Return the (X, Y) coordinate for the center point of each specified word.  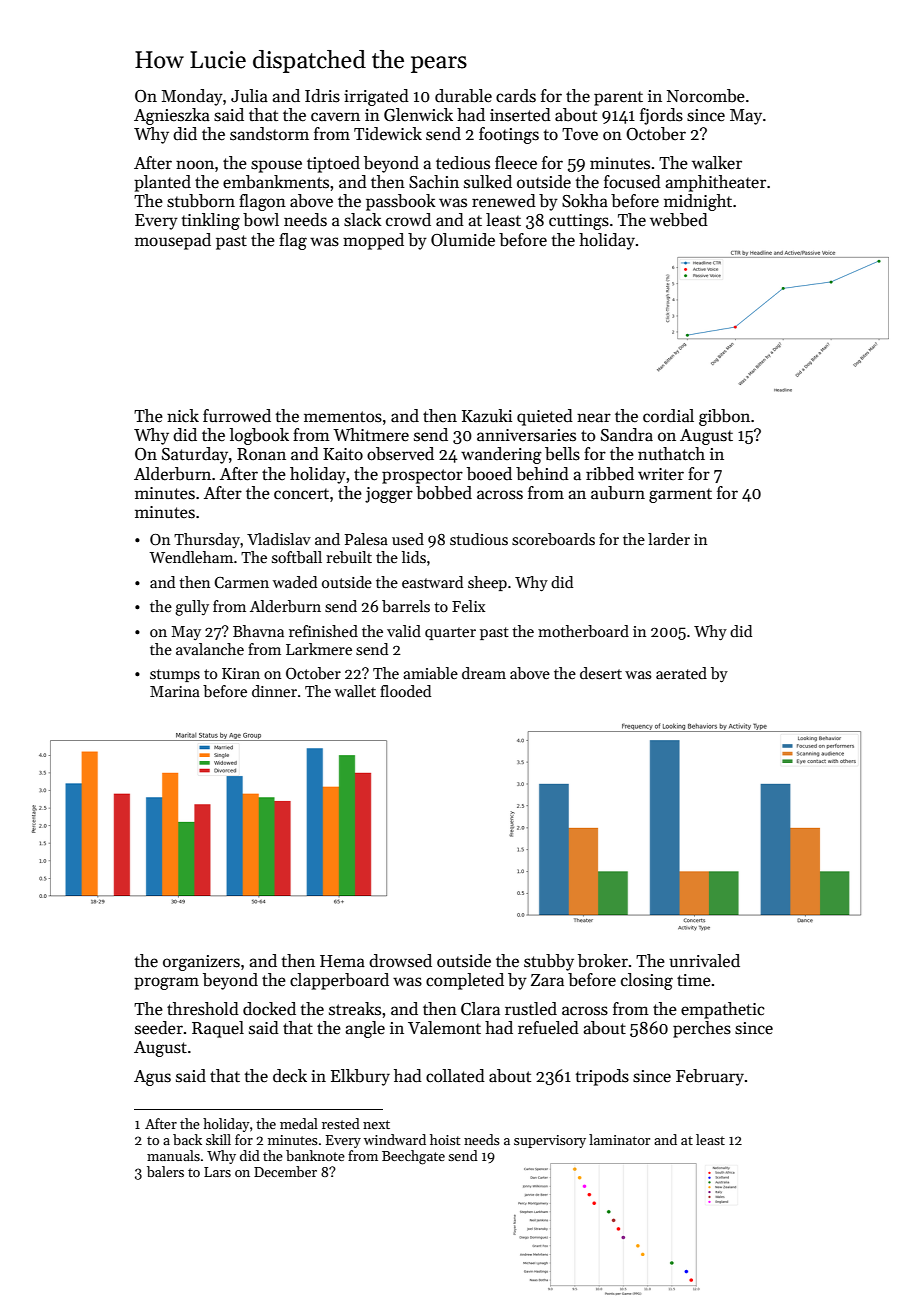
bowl (261, 220)
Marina (175, 691)
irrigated (376, 97)
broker (603, 961)
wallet (355, 691)
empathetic (723, 1010)
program (166, 983)
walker (717, 163)
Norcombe (706, 96)
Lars (217, 1172)
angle (365, 1029)
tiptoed (333, 164)
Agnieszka (172, 116)
